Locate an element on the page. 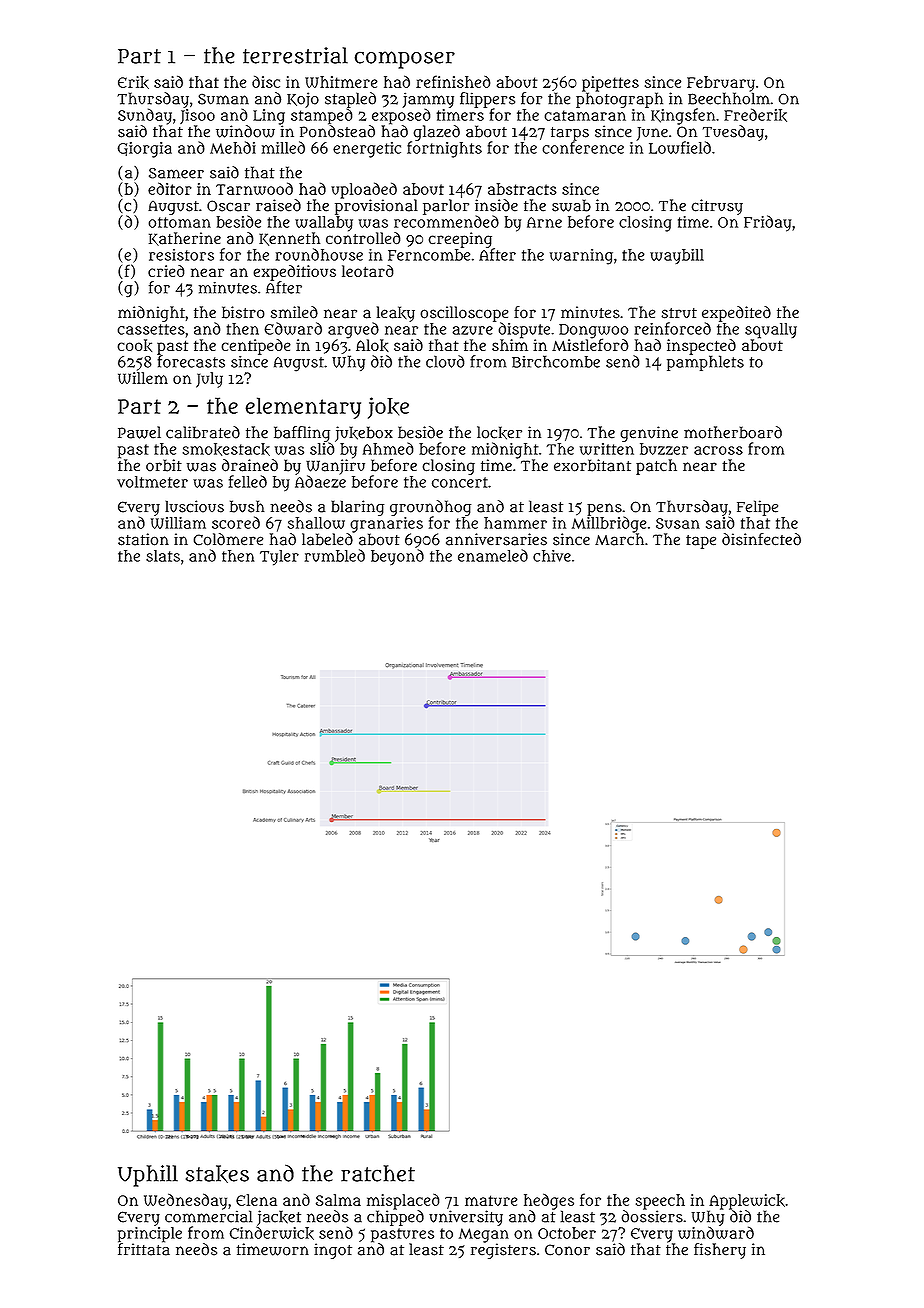 The image size is (924, 1308). beyond is located at coordinates (397, 557).
